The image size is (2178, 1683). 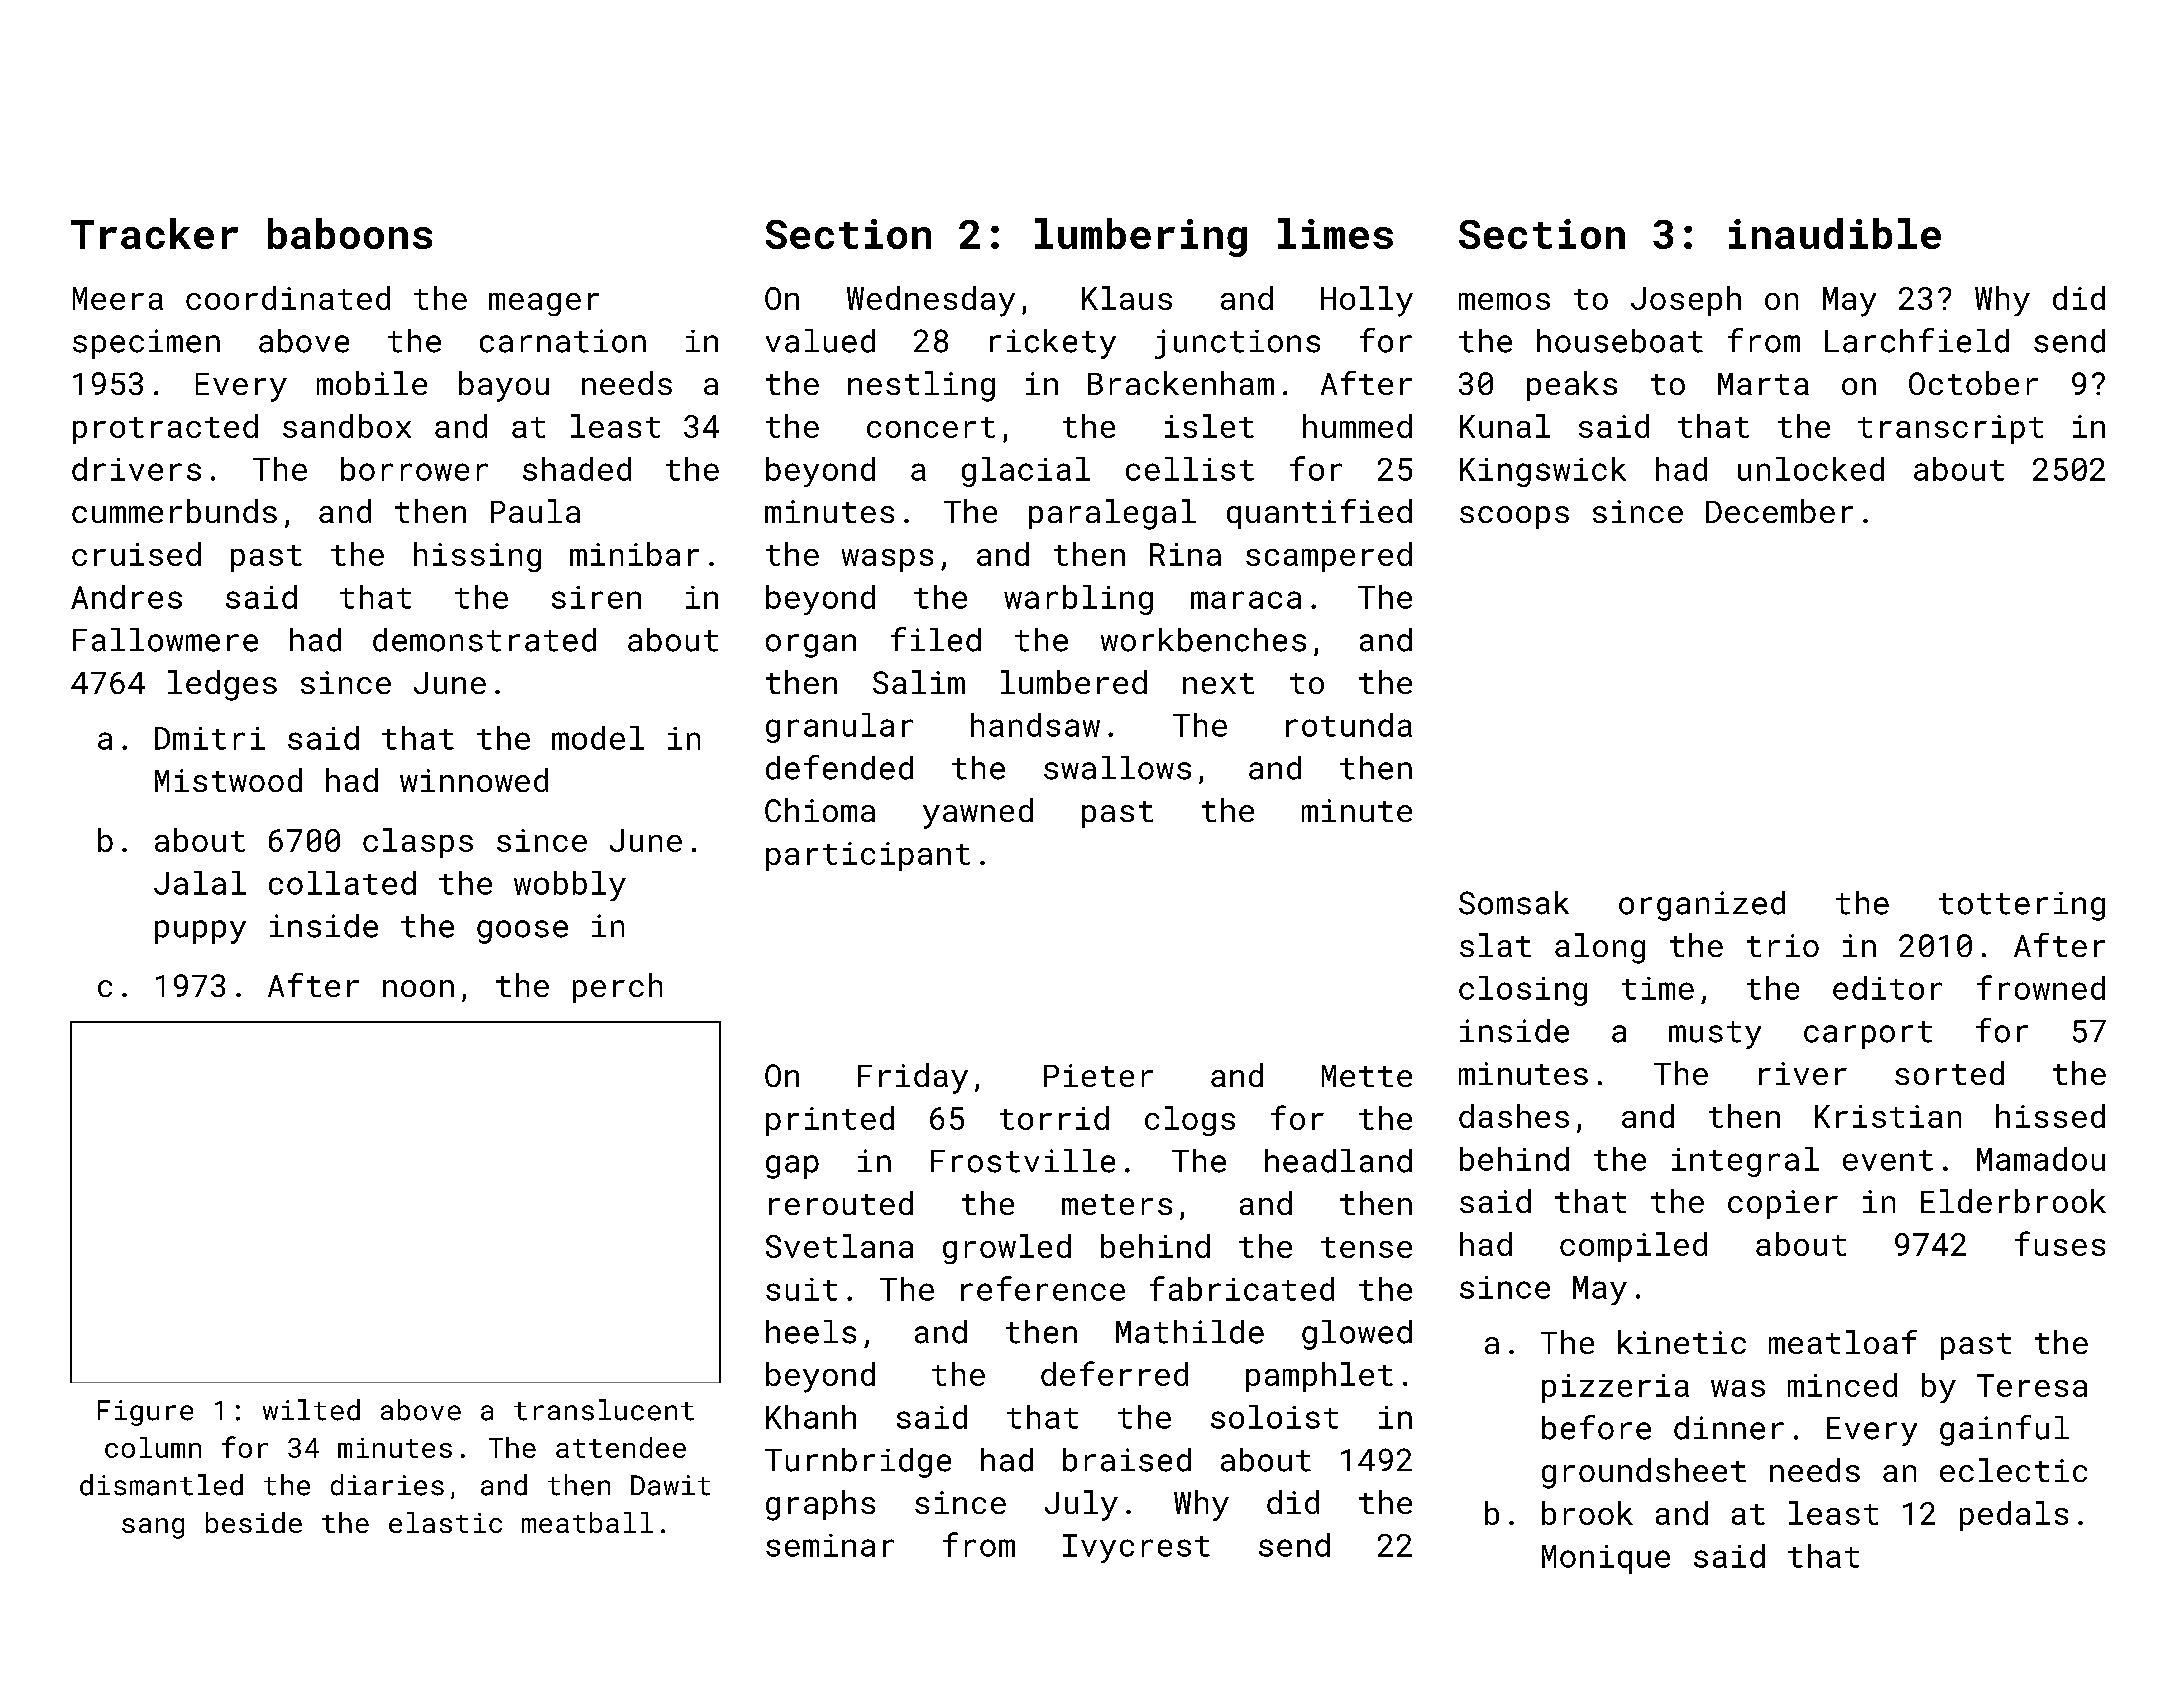 What do you see at coordinates (801, 1289) in the screenshot?
I see `suit` at bounding box center [801, 1289].
